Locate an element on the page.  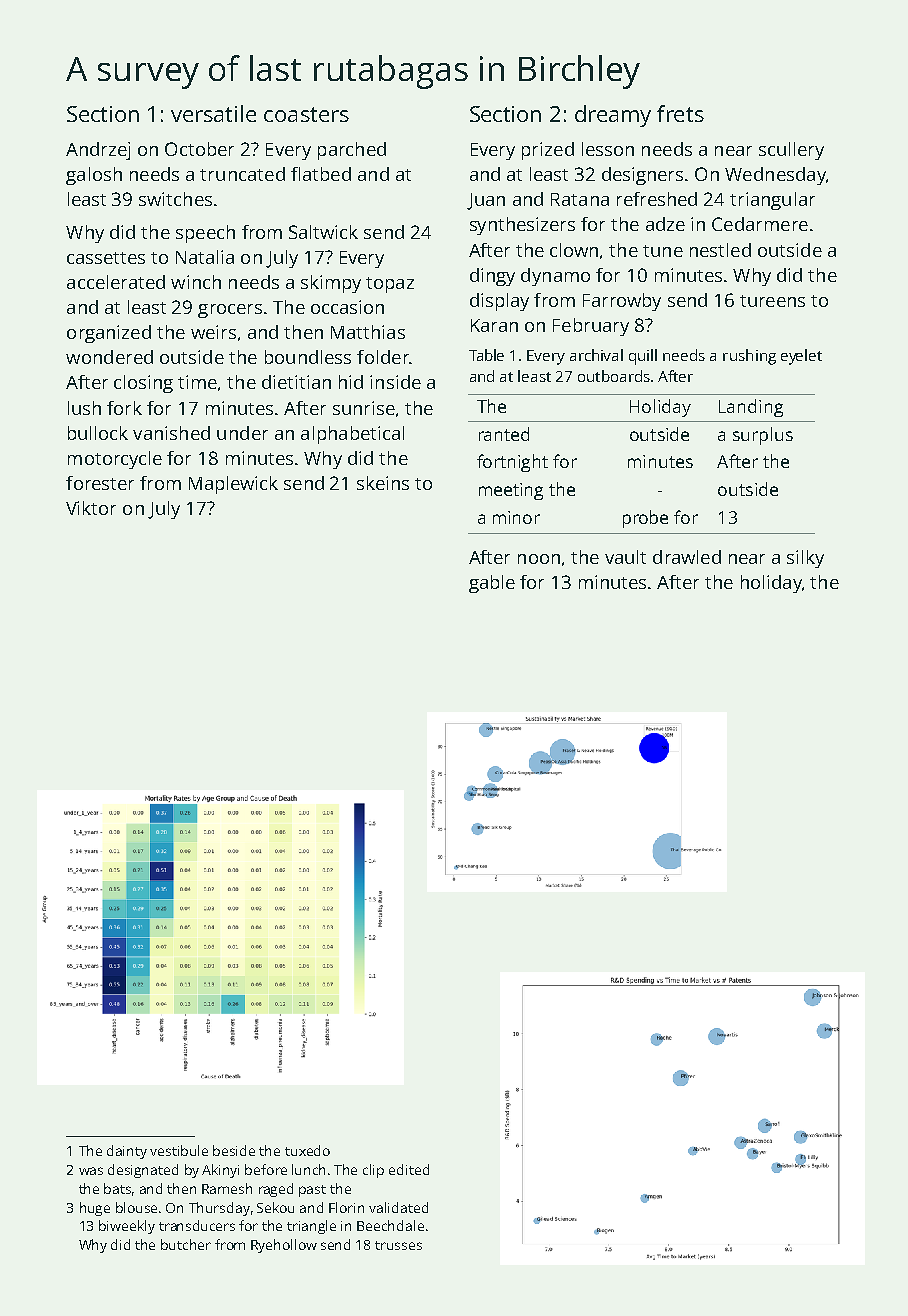
scullery is located at coordinates (791, 151).
